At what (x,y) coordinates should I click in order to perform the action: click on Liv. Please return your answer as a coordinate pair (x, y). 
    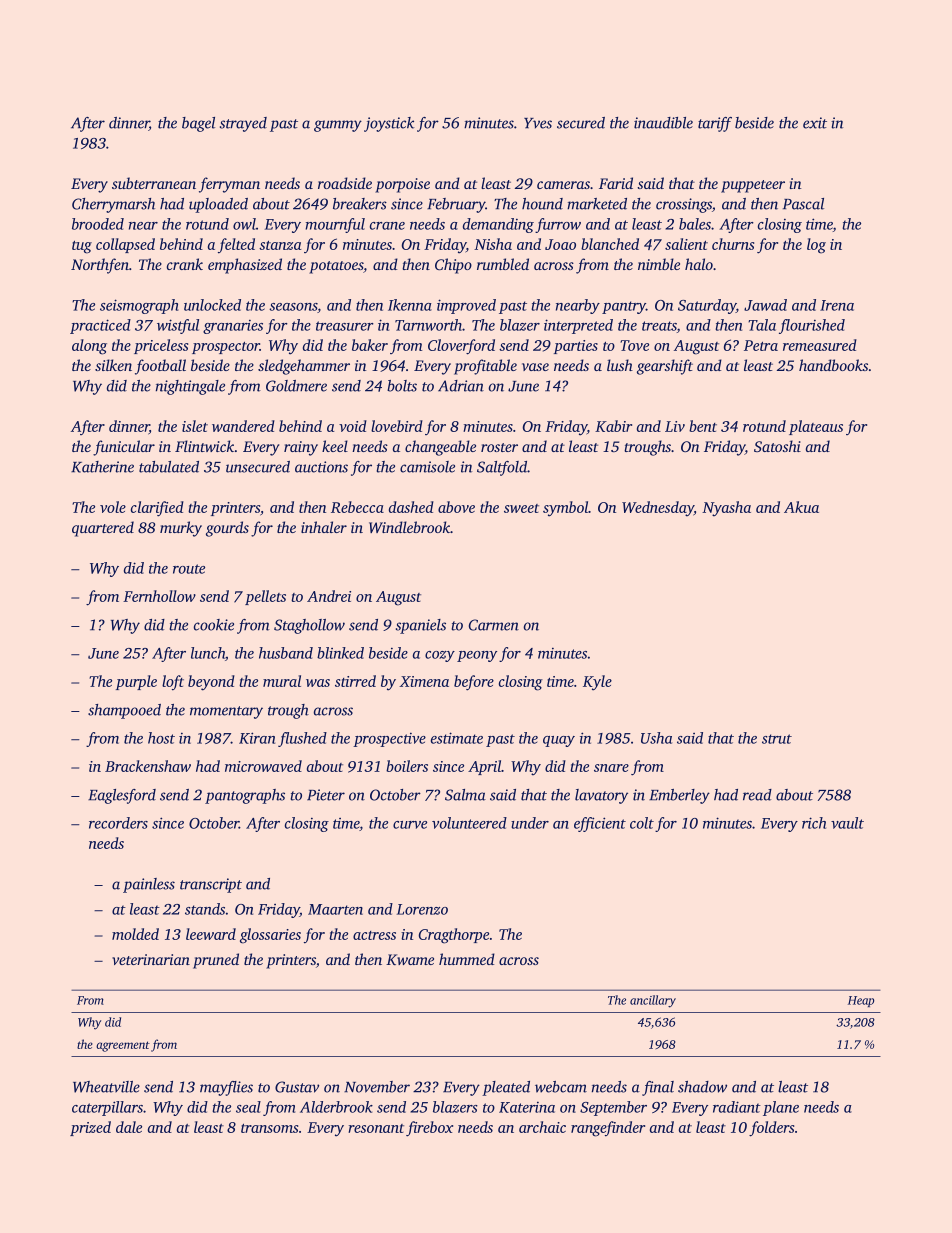
    Looking at the image, I should click on (675, 426).
